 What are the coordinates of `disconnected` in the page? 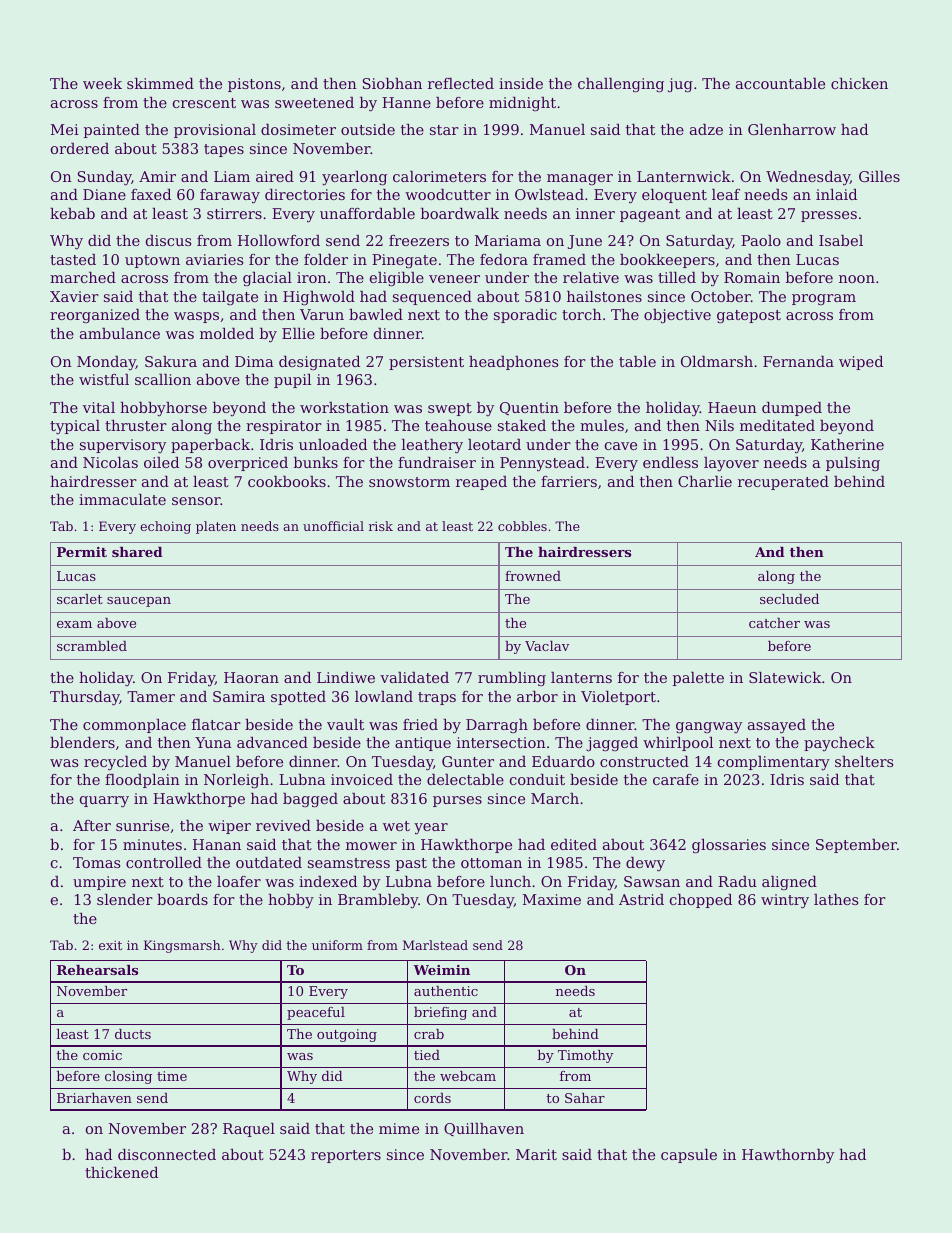 It's located at (167, 1154).
